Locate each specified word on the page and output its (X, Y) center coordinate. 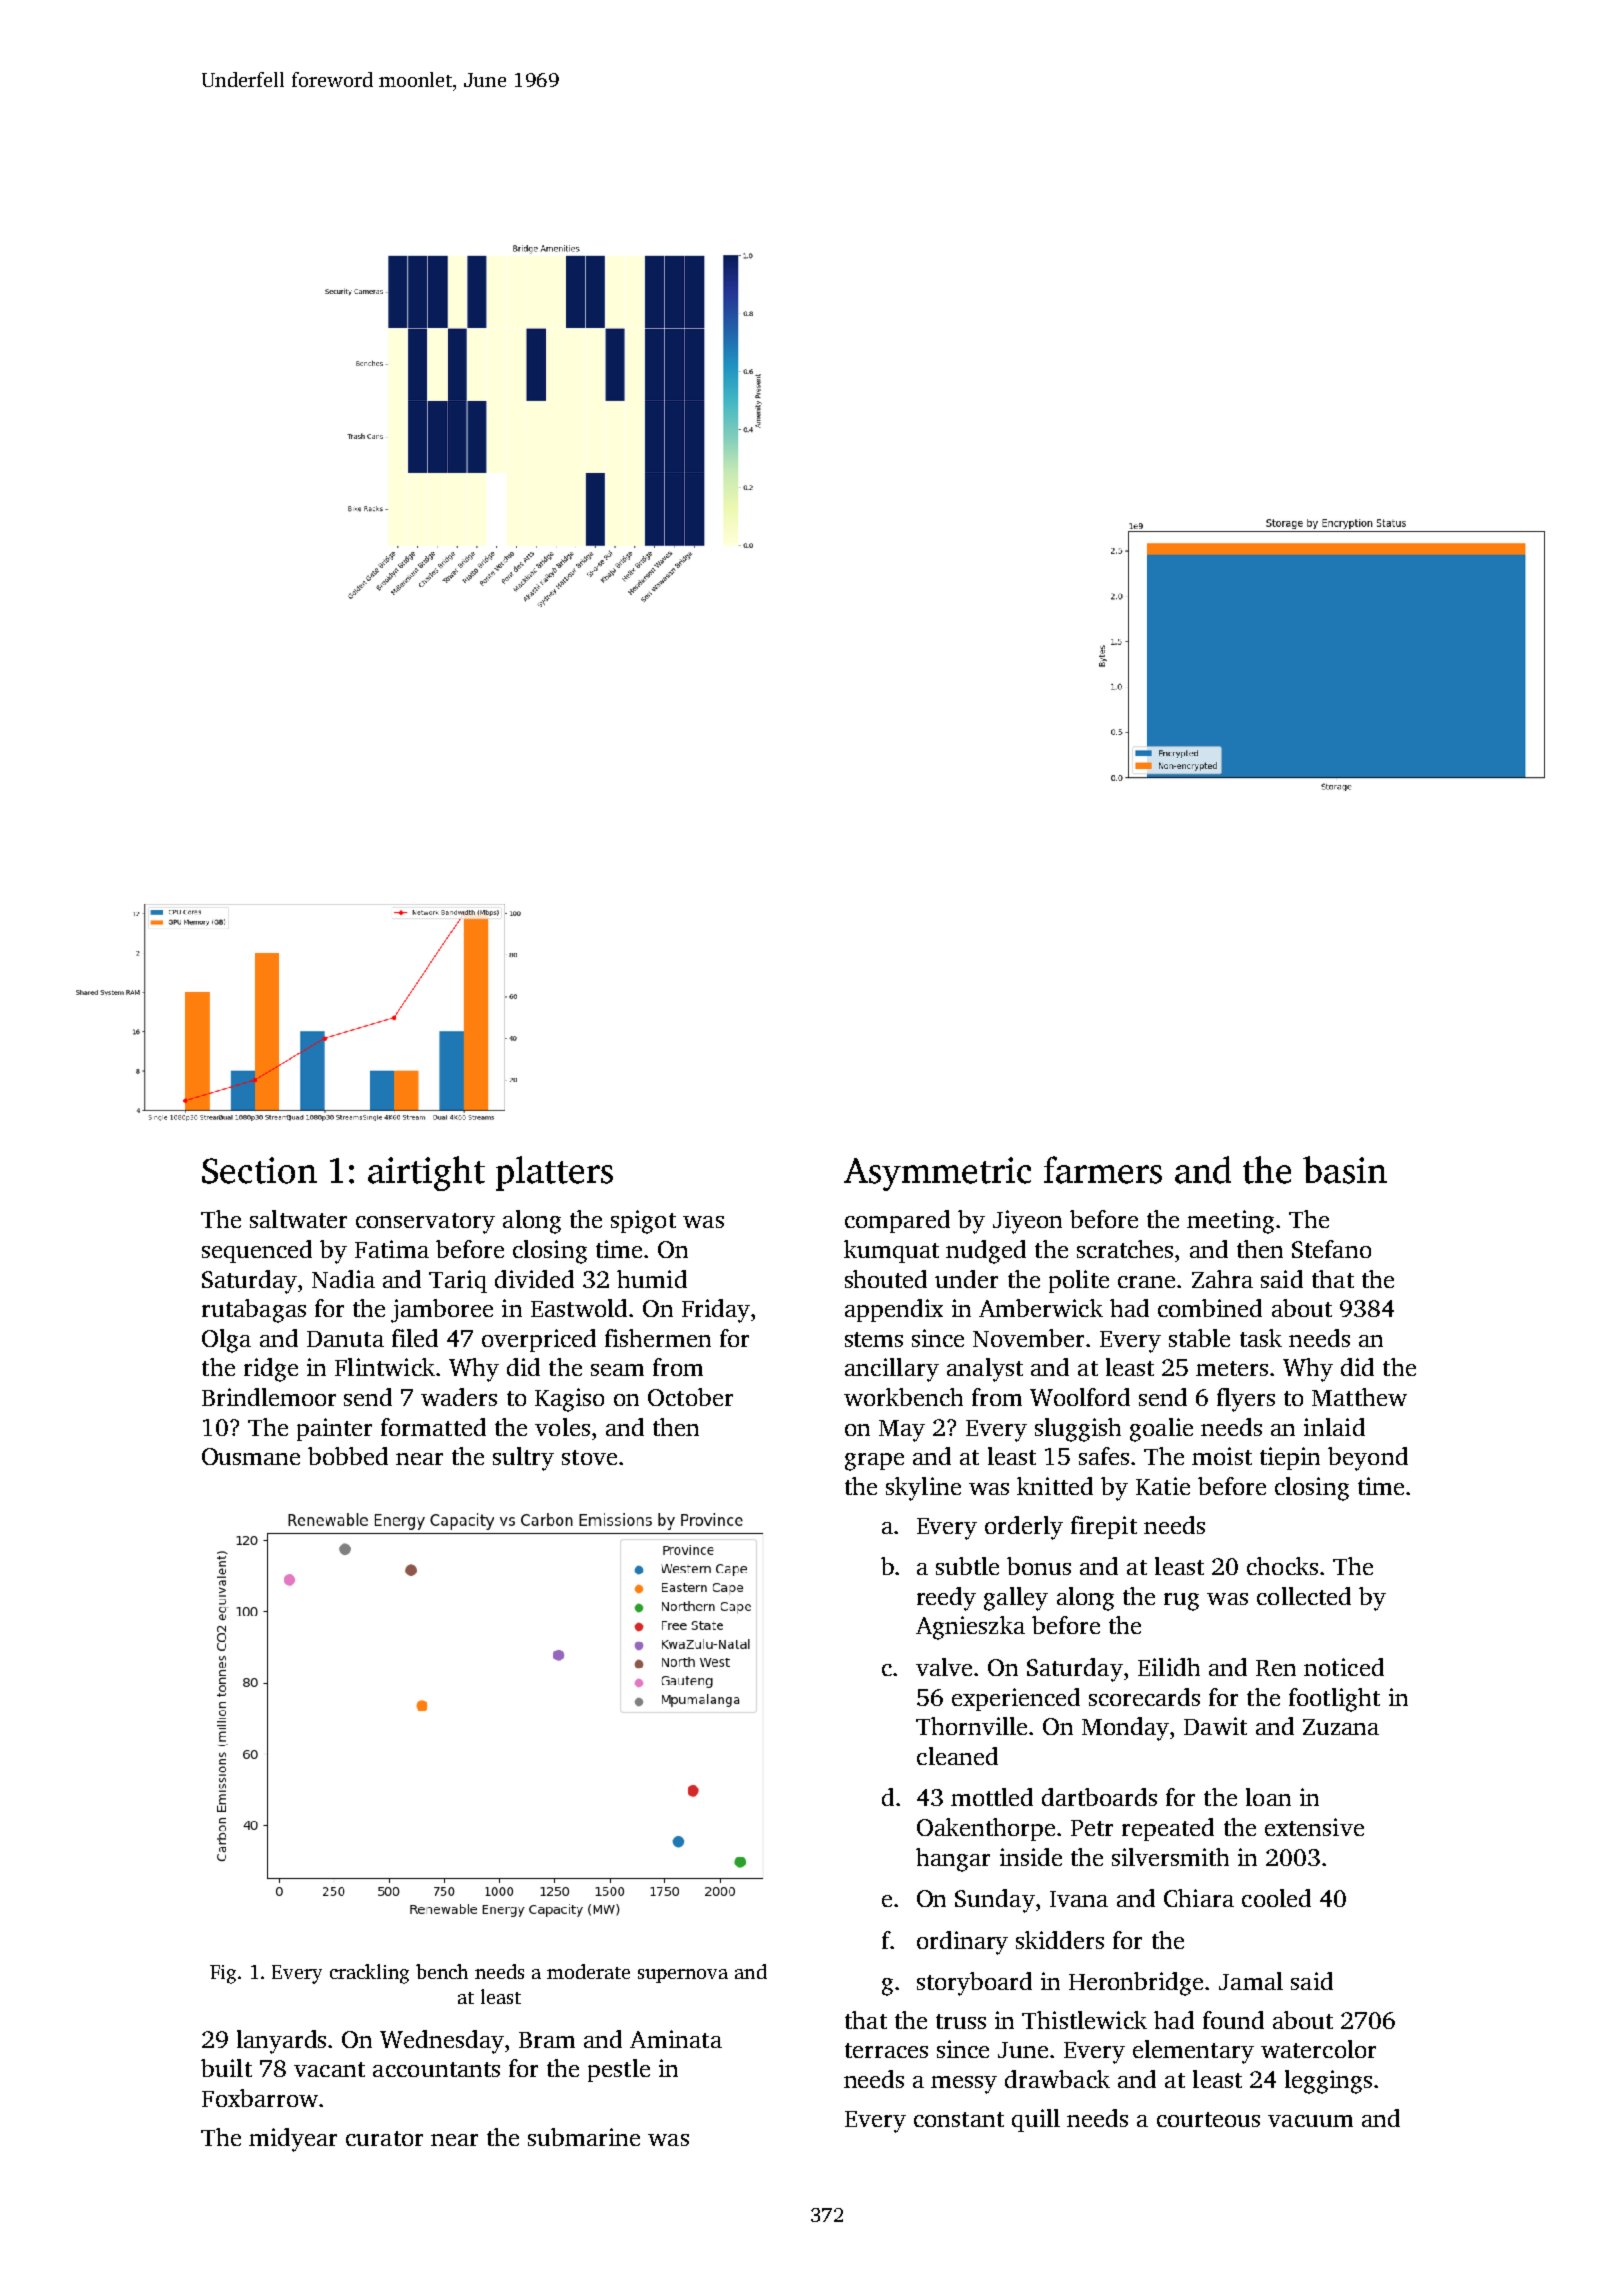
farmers (1103, 1170)
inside (1031, 1857)
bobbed (348, 1456)
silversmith (1170, 1857)
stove (589, 1457)
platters (554, 1173)
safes (1104, 1456)
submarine (584, 2137)
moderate (588, 1971)
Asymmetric (937, 1174)
